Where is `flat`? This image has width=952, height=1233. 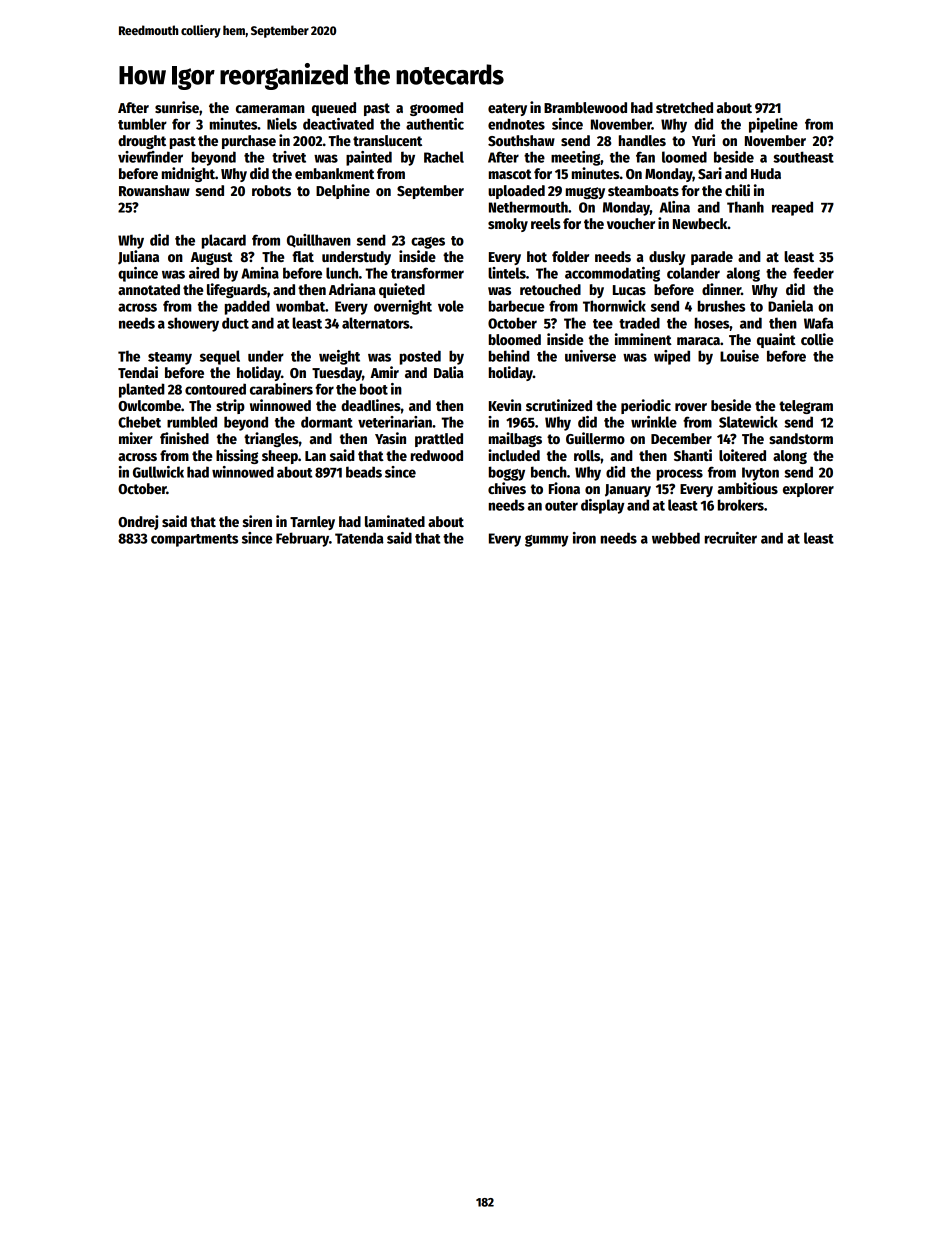
flat is located at coordinates (303, 256).
